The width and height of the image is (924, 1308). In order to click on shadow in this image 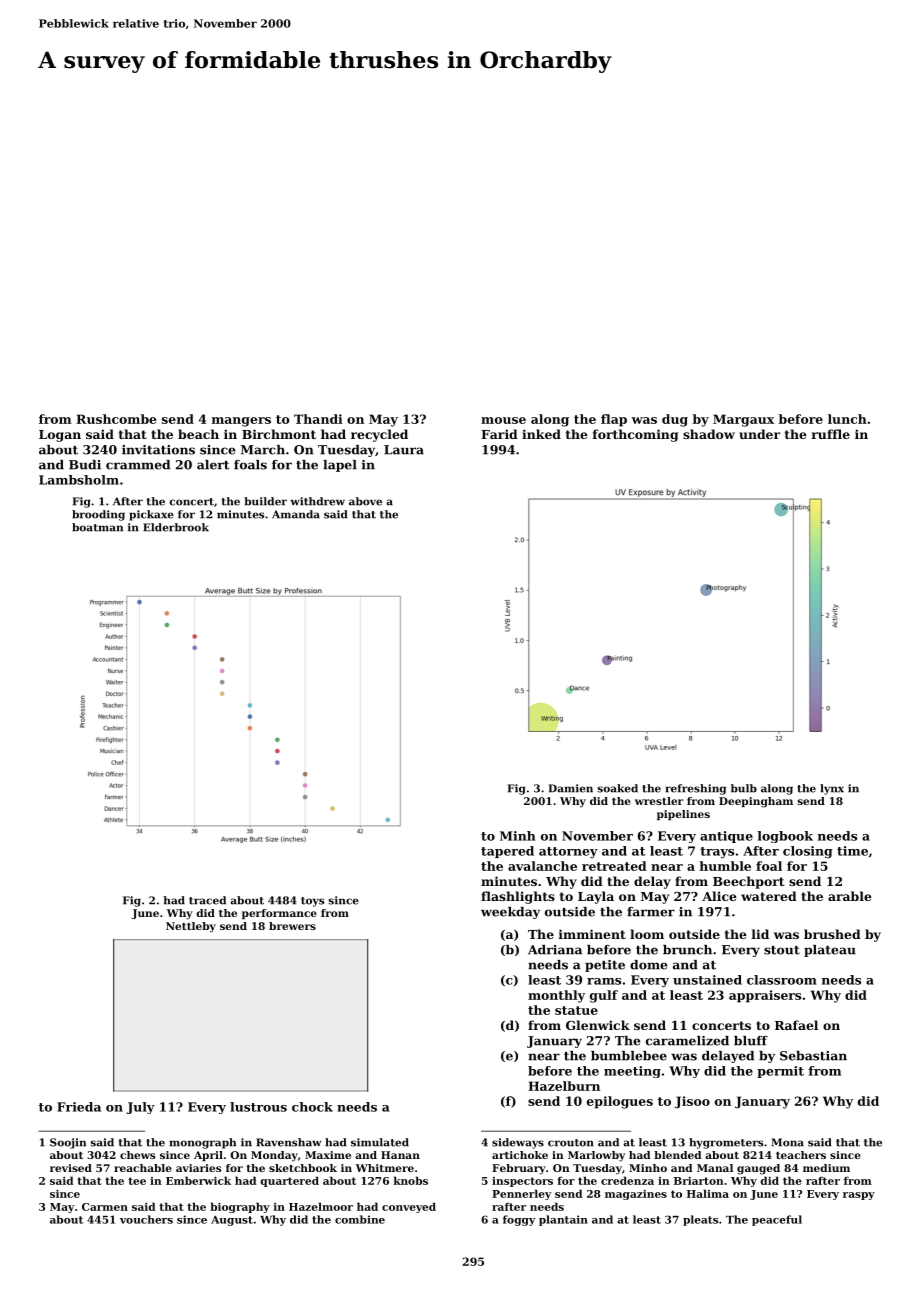, I will do `click(709, 434)`.
